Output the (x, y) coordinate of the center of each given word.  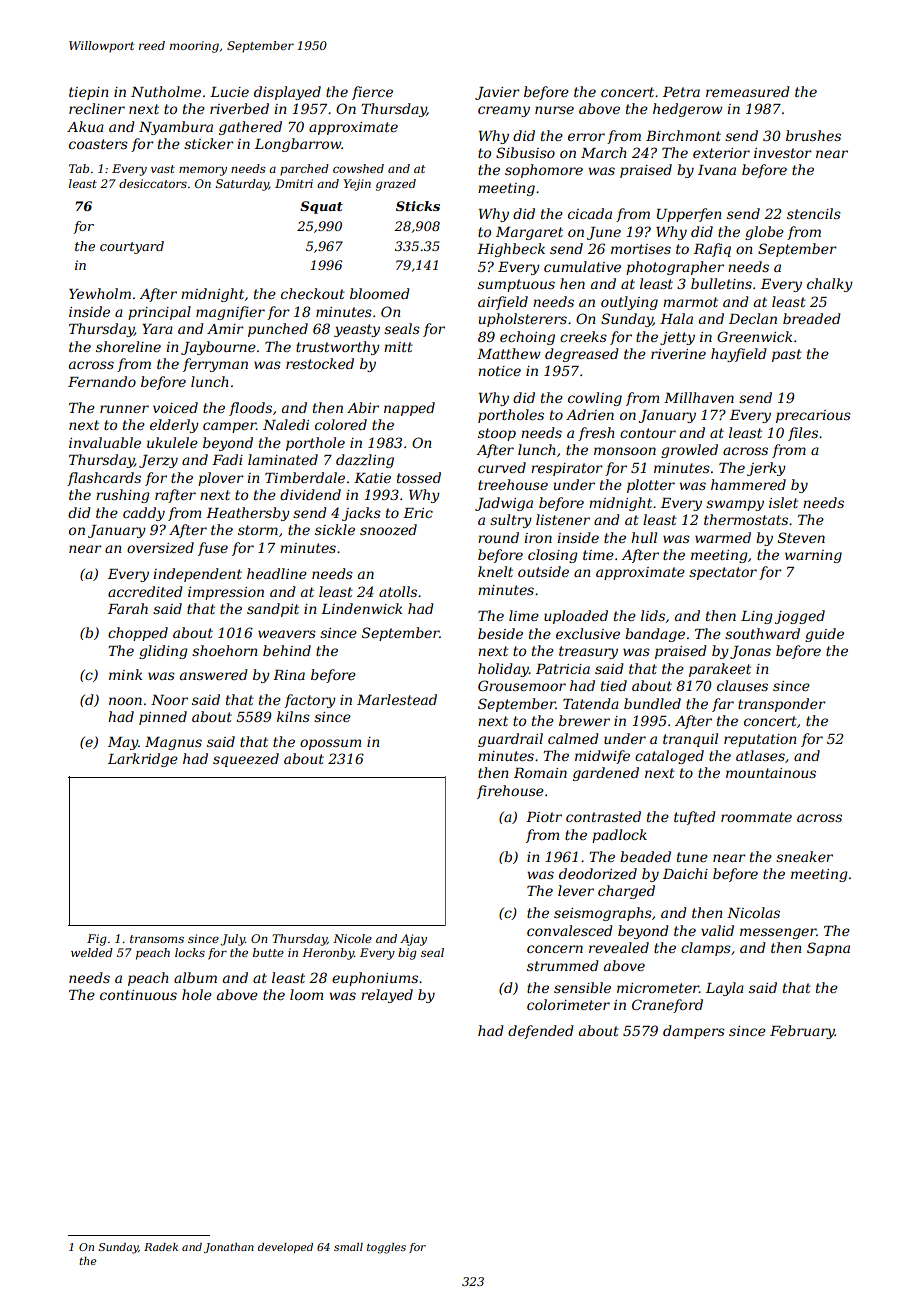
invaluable (105, 442)
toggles (386, 1248)
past (787, 355)
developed (285, 1248)
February (802, 1032)
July (232, 940)
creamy (504, 111)
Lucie (229, 92)
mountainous (771, 773)
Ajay (413, 940)
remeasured (748, 91)
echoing (527, 338)
